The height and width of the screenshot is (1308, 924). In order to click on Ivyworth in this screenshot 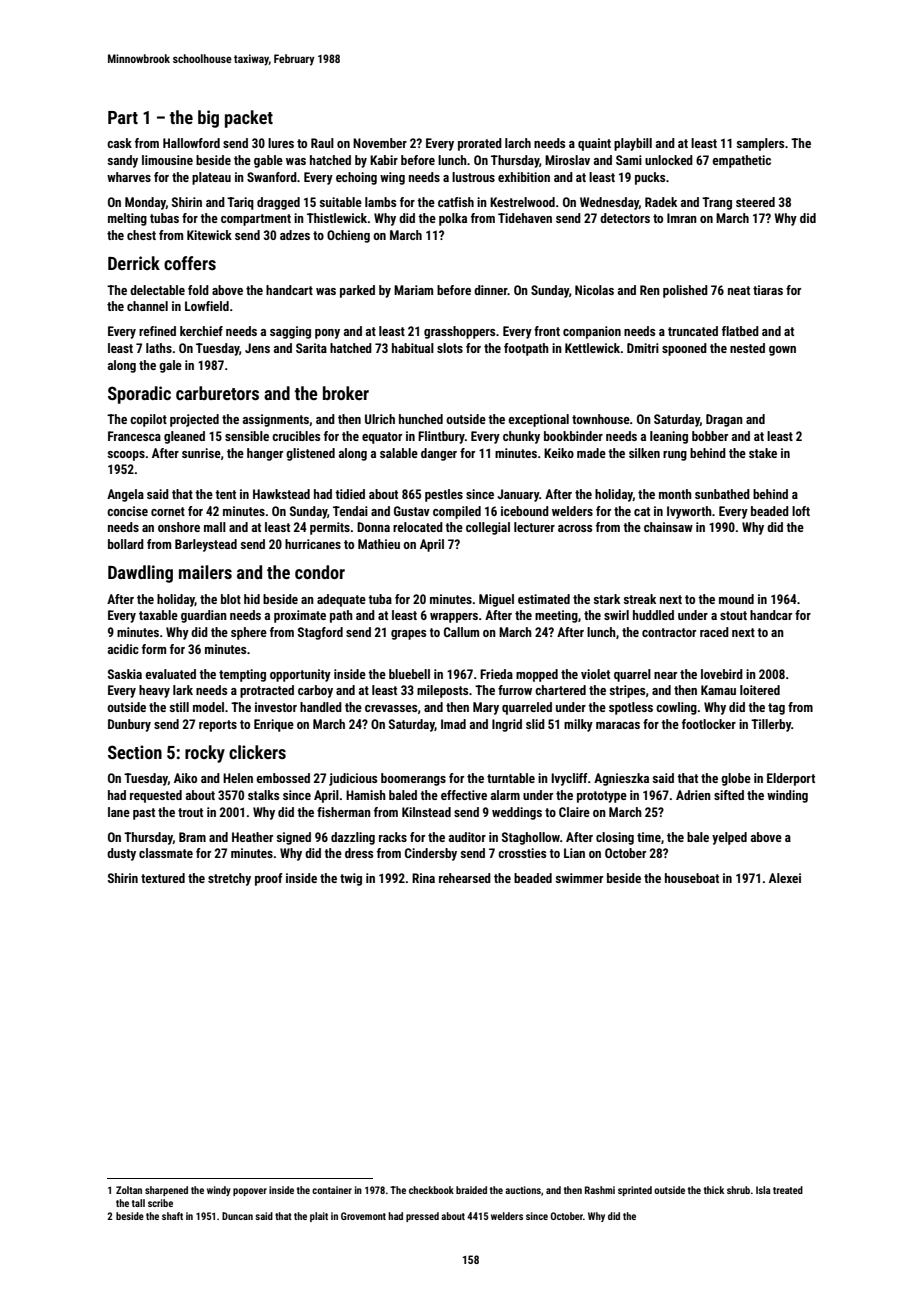, I will do `click(689, 512)`.
